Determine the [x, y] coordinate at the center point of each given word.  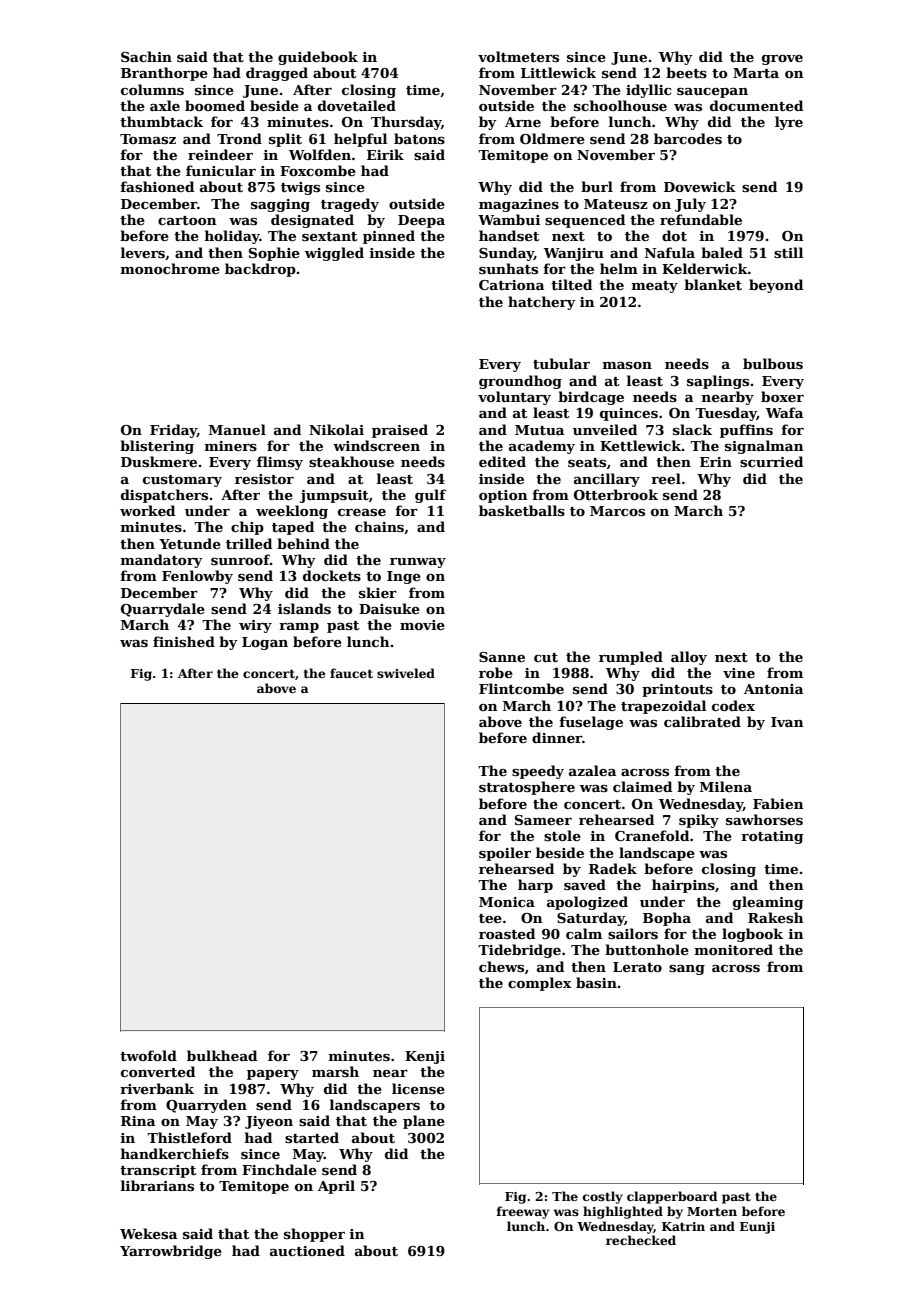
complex [539, 984]
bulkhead [222, 1055]
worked [147, 510]
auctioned [307, 1250]
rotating [772, 837]
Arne [523, 122]
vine [739, 673]
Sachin [146, 56]
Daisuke [389, 608]
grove [782, 60]
